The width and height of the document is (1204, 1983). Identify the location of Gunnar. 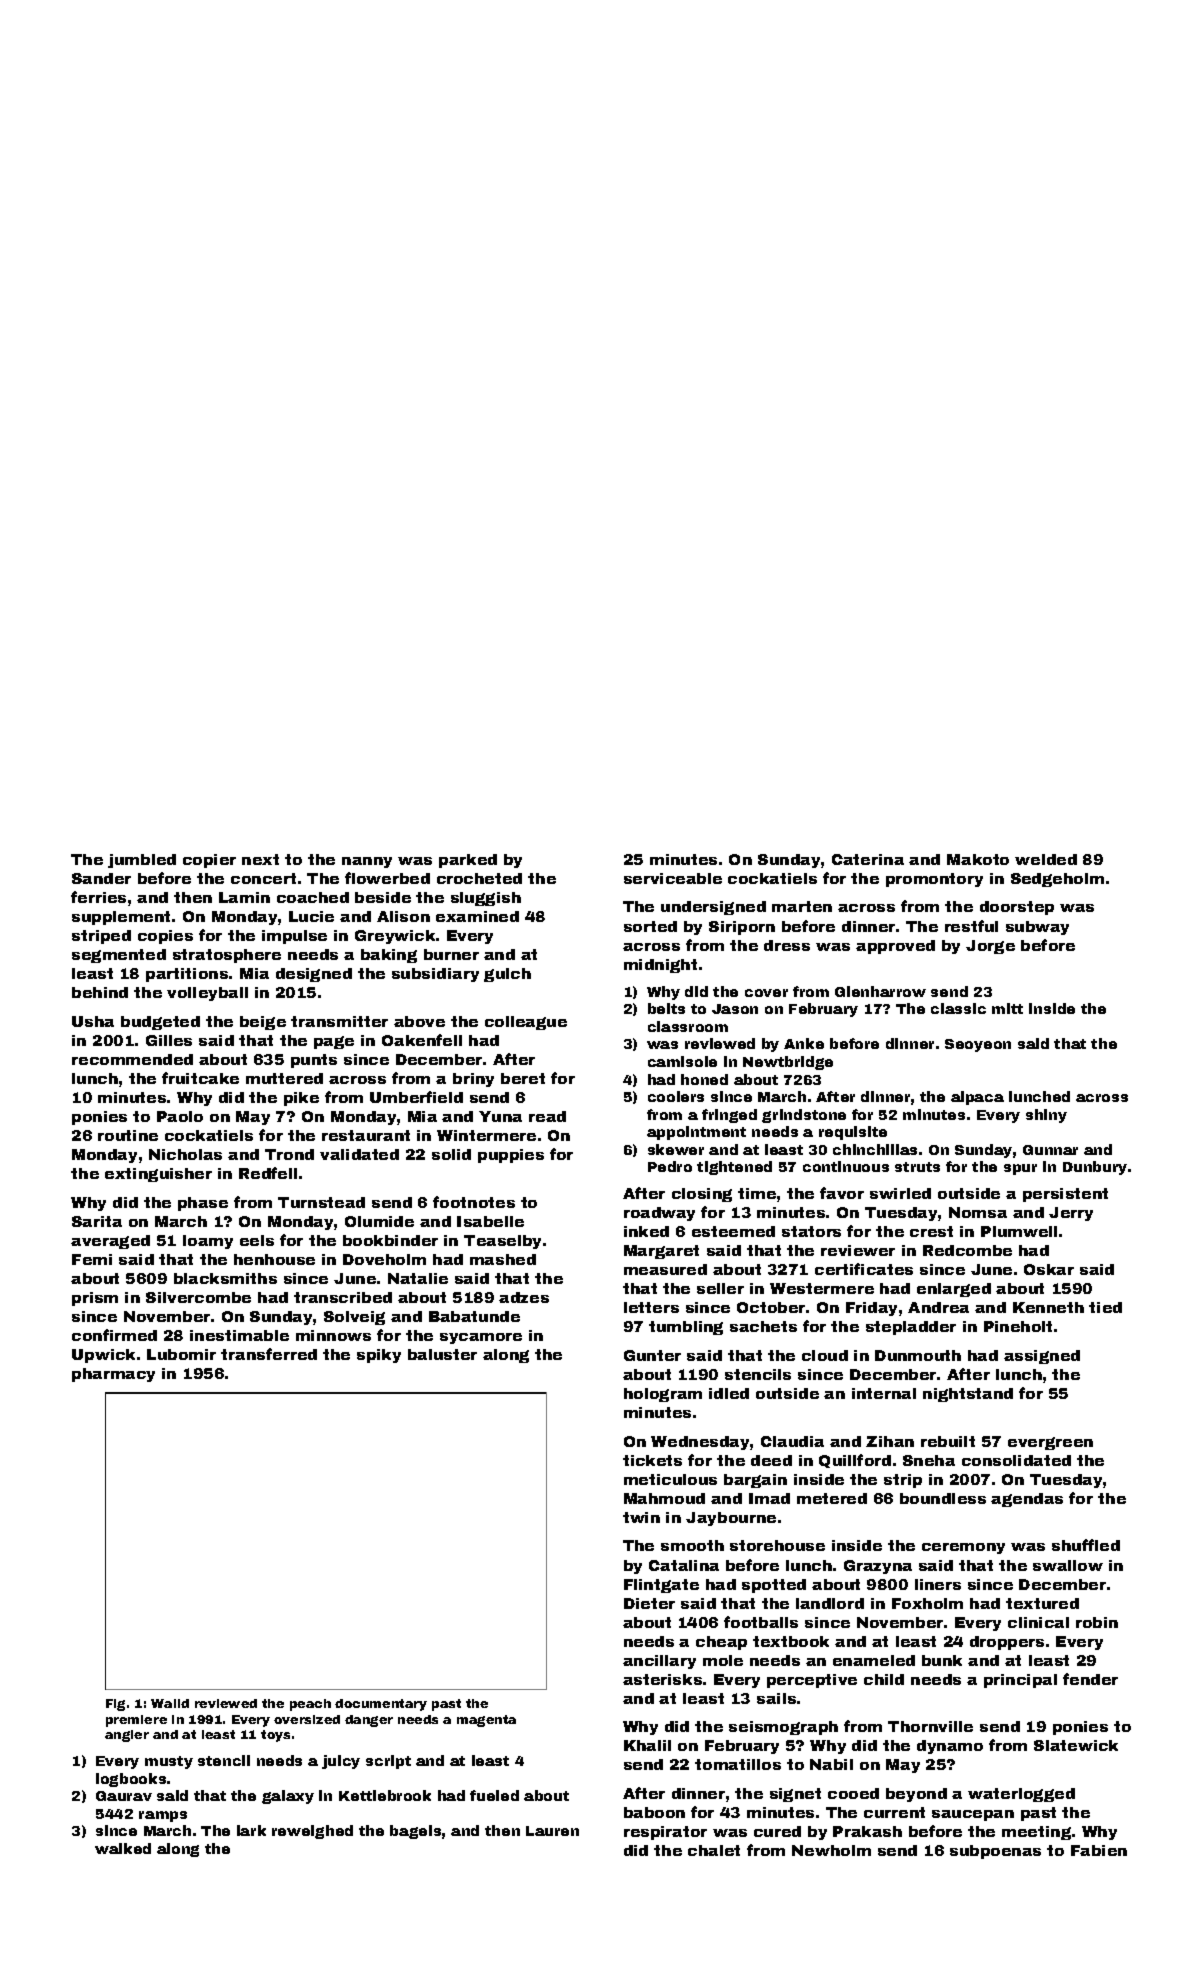
(1050, 1150).
